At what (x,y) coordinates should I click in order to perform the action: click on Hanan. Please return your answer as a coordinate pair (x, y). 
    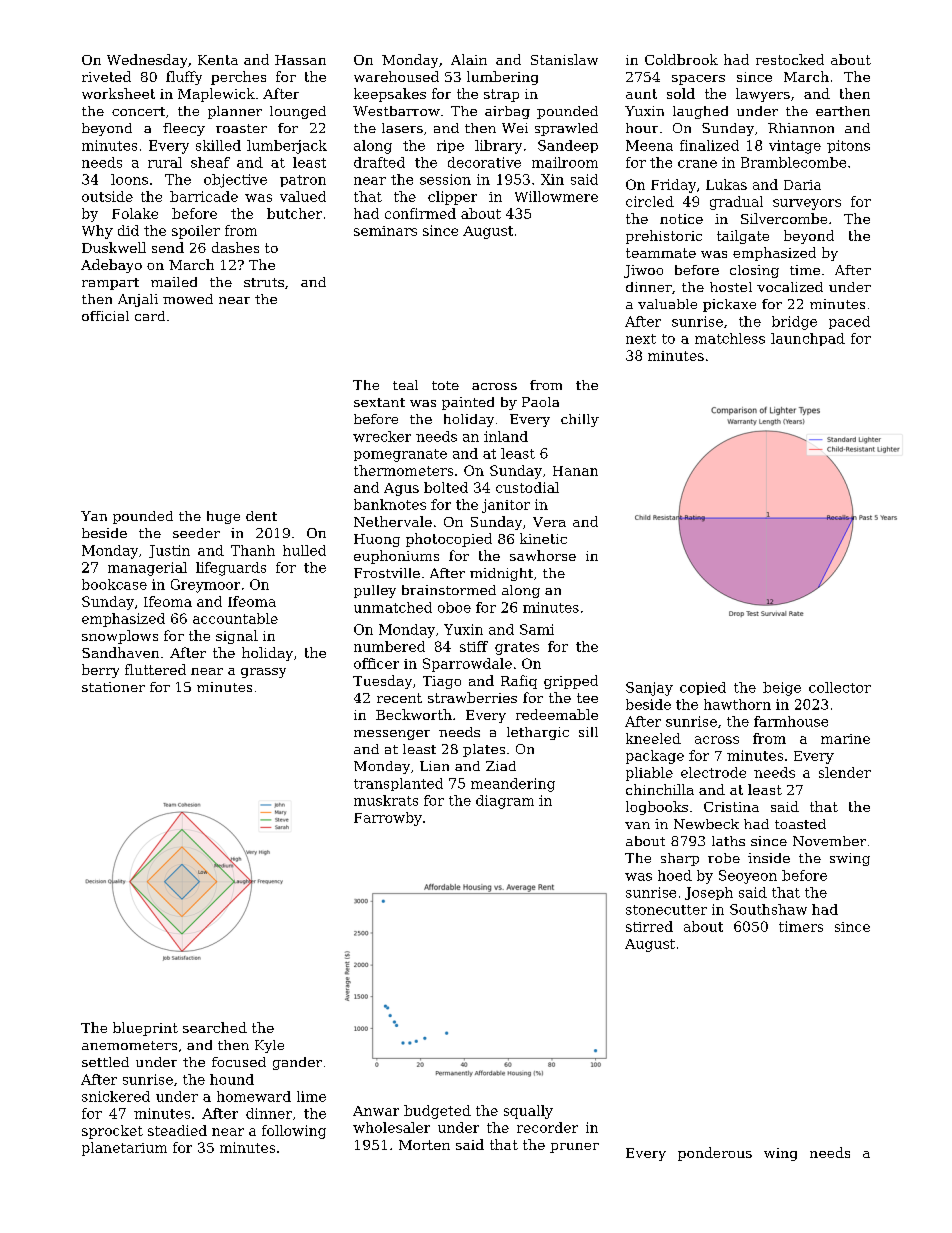
    Looking at the image, I should click on (575, 471).
